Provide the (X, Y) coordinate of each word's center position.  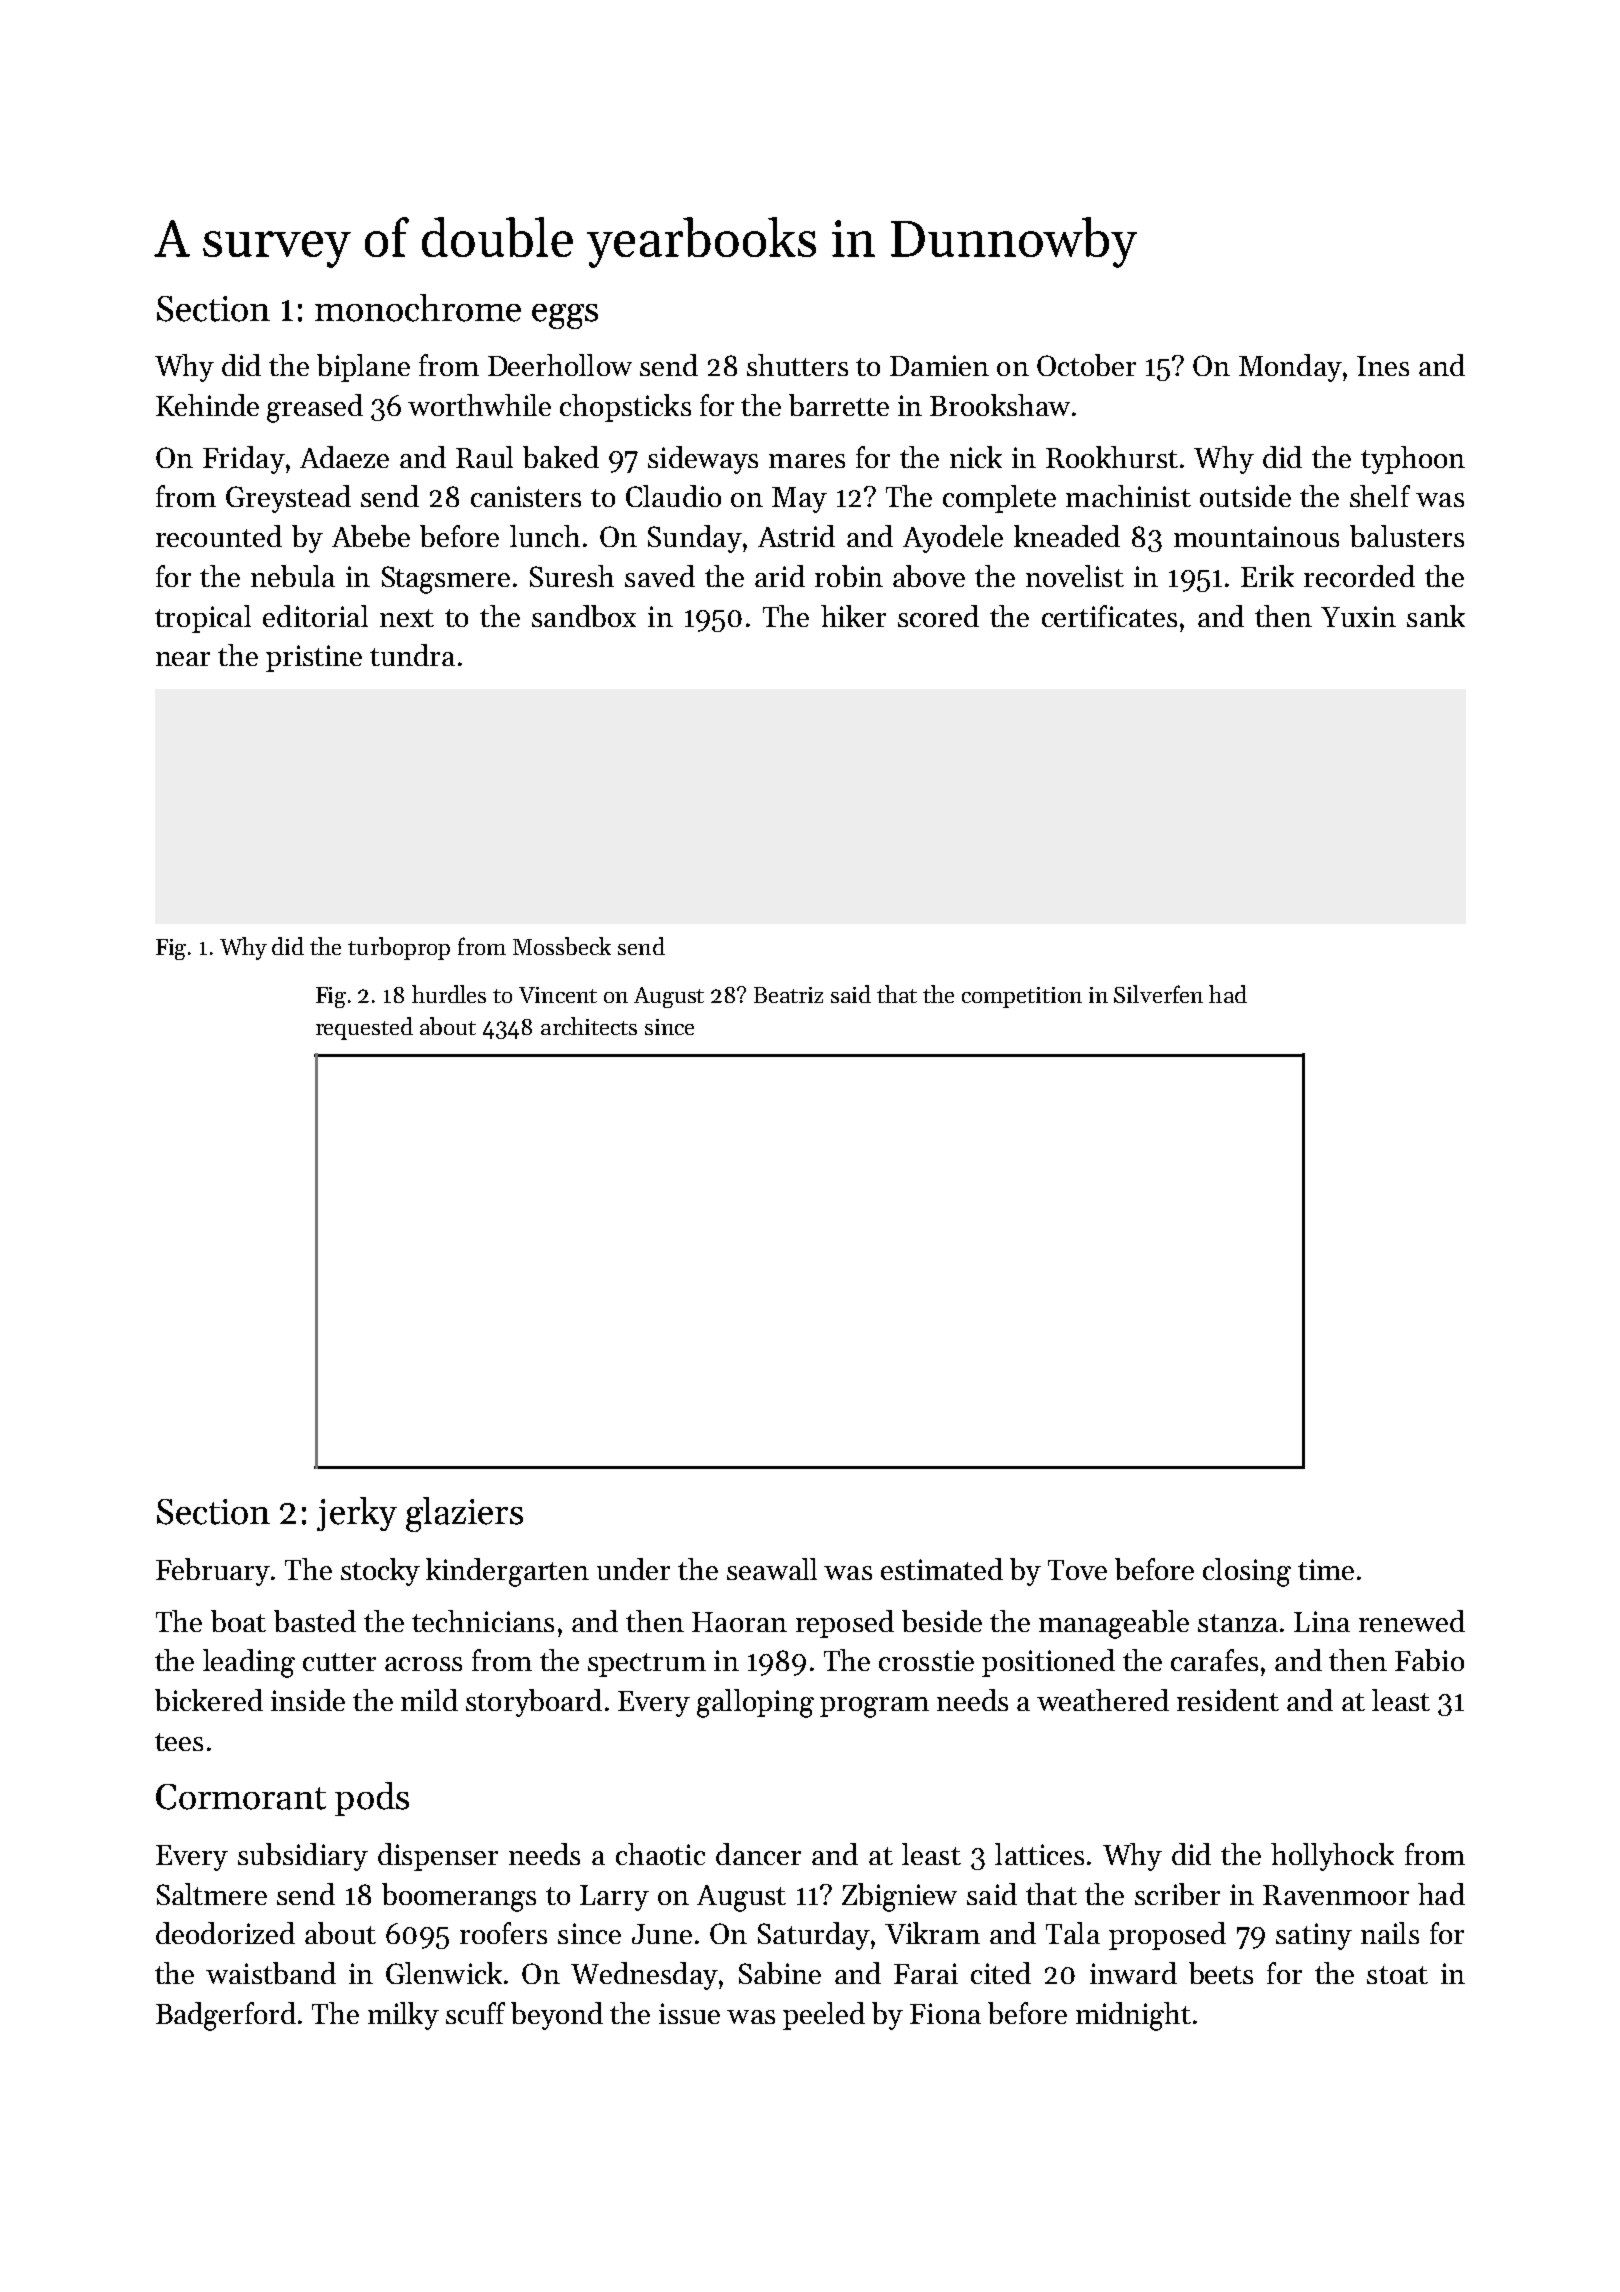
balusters (1407, 536)
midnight (1133, 2016)
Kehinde (207, 405)
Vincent (558, 995)
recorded (1359, 576)
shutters (797, 365)
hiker (853, 616)
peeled (824, 2016)
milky (403, 2016)
